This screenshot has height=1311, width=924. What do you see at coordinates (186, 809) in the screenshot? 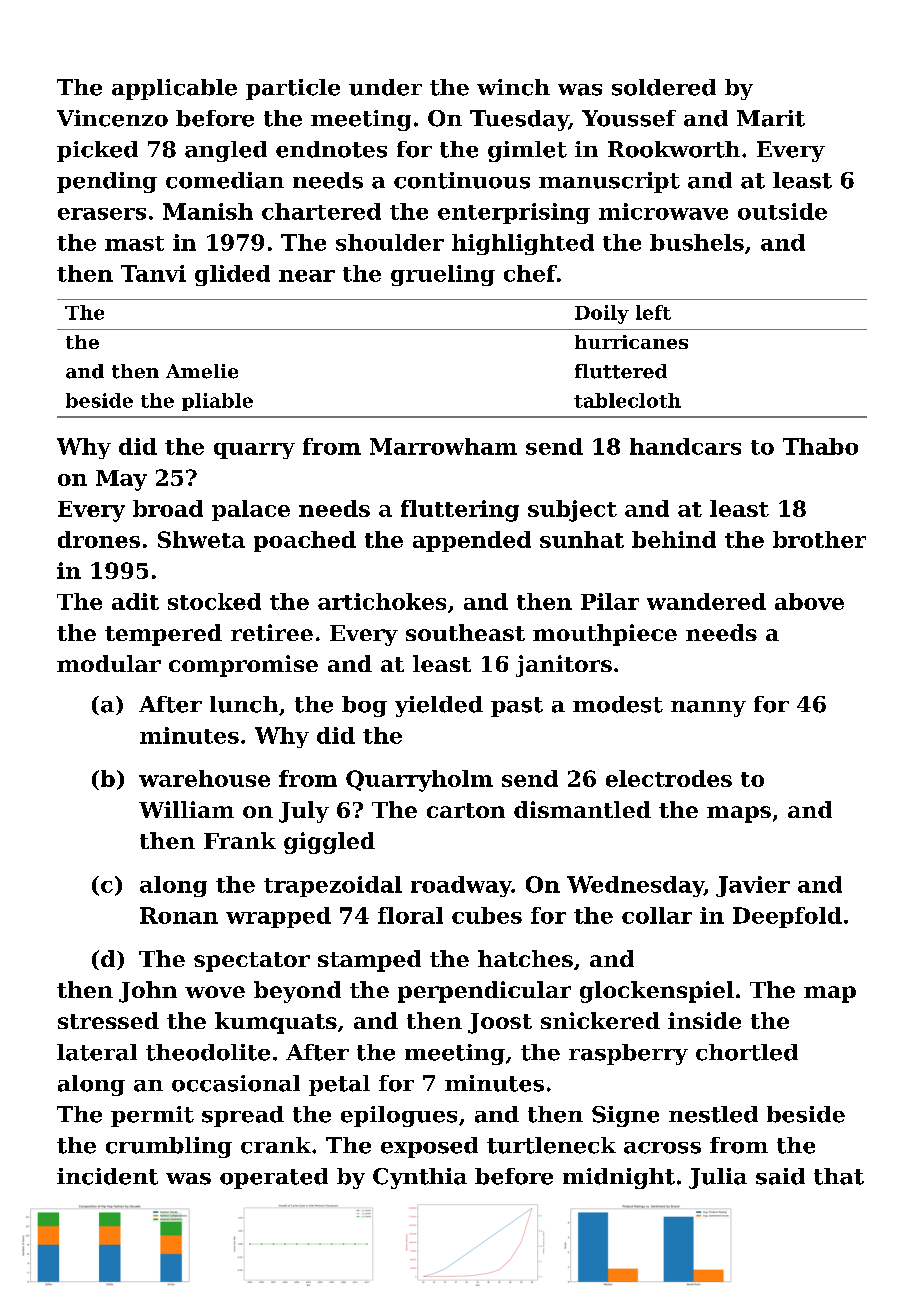
I see `William` at bounding box center [186, 809].
